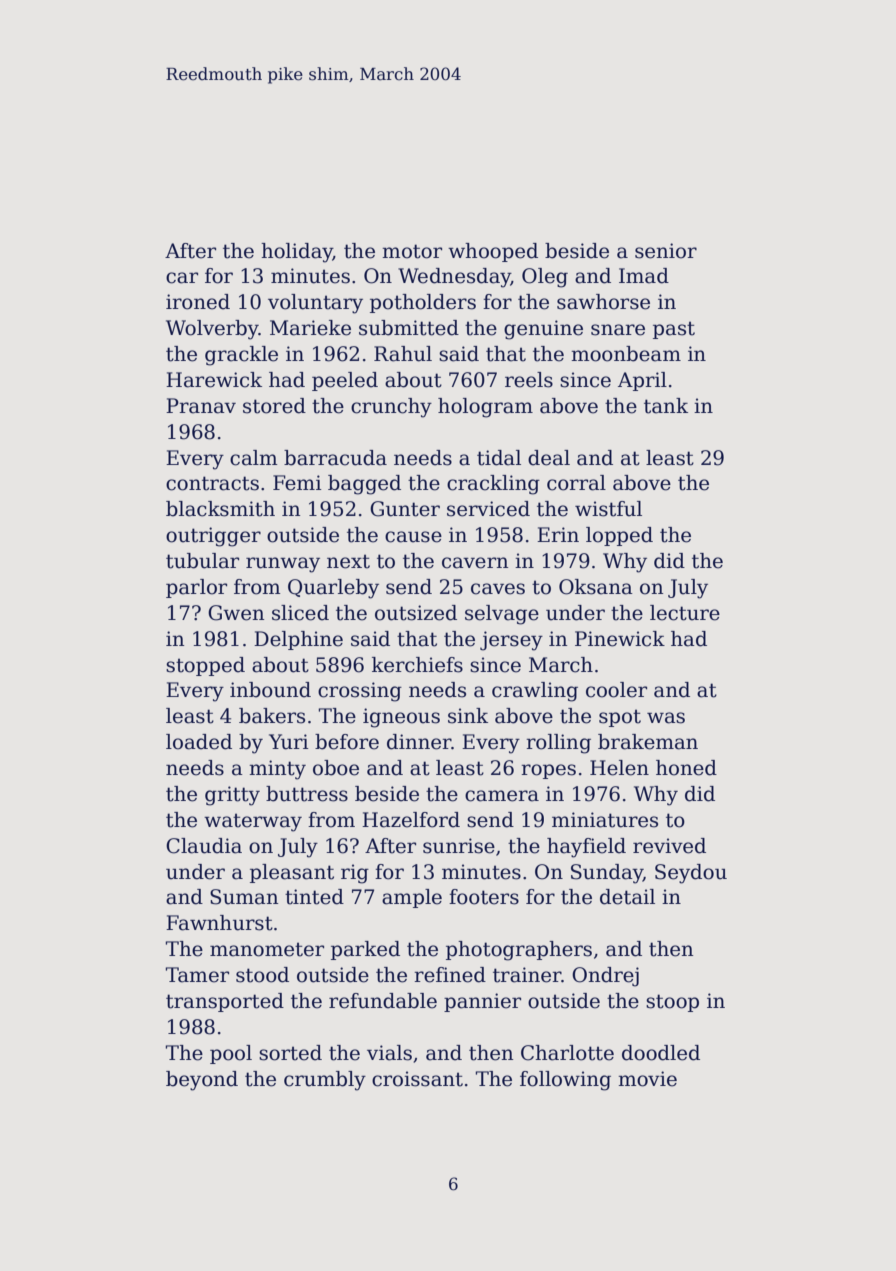 The width and height of the screenshot is (896, 1271). I want to click on croissant, so click(417, 1079).
